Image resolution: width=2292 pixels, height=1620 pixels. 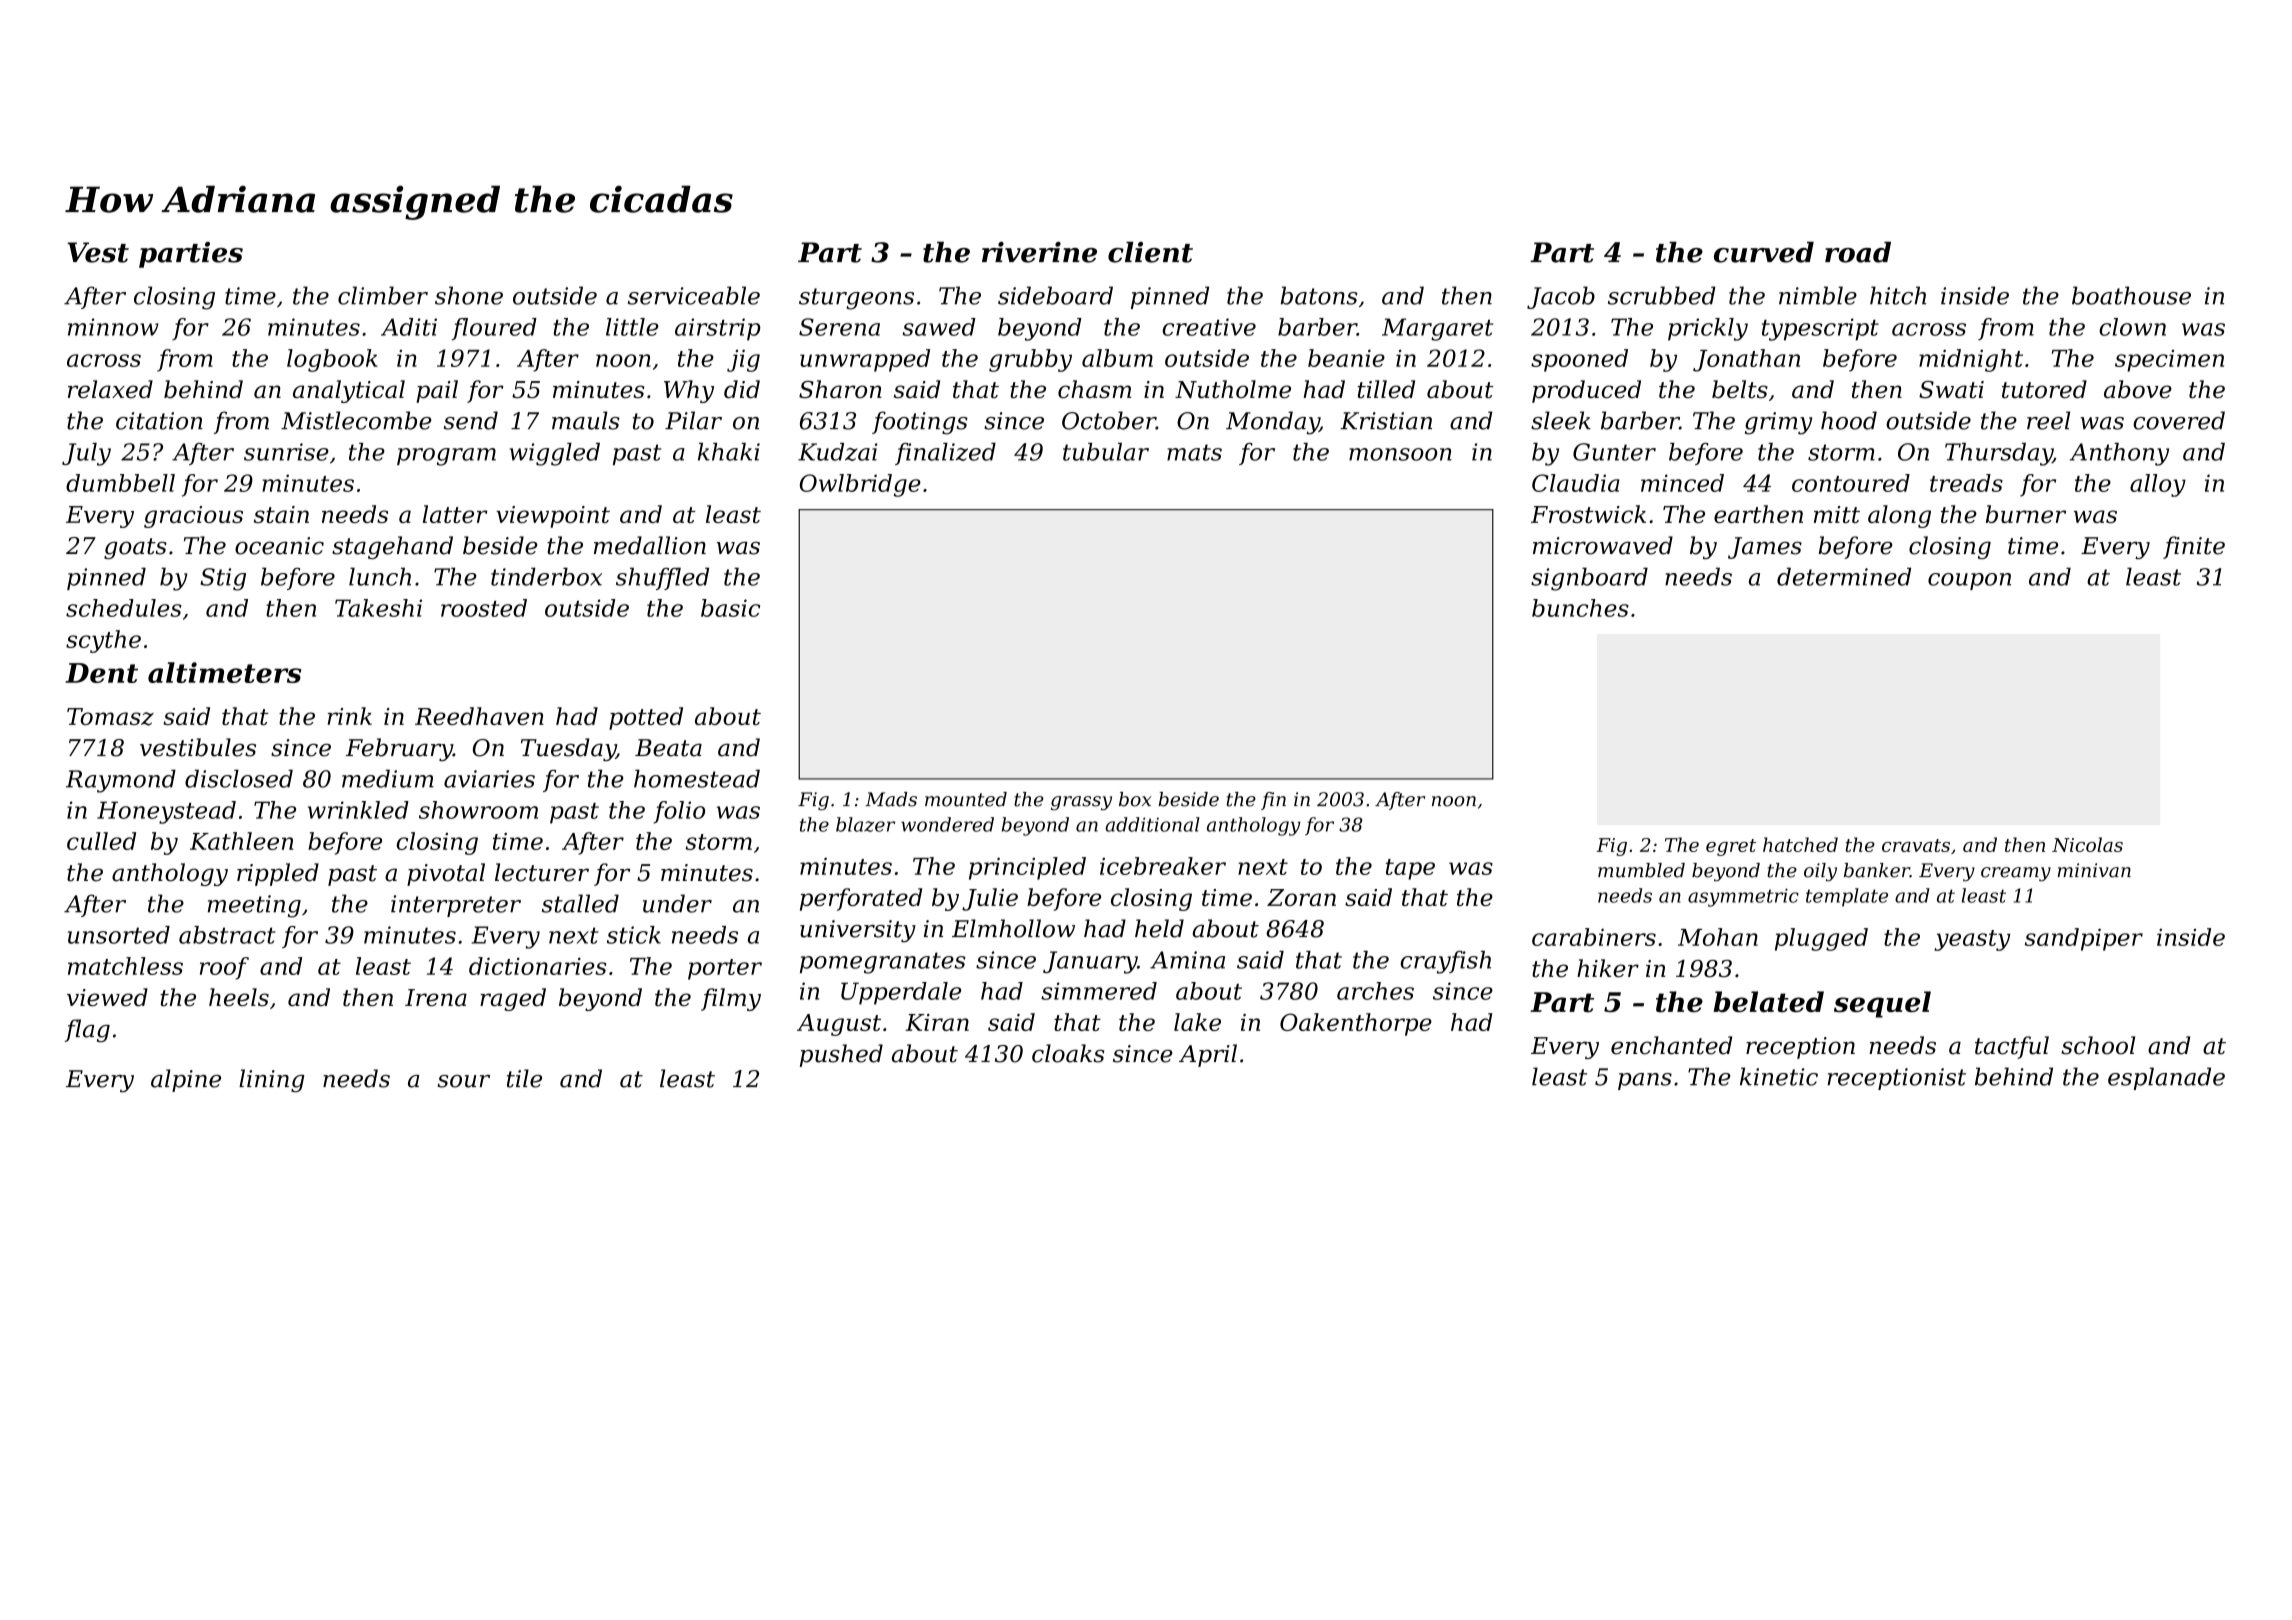 I want to click on interpreter, so click(x=456, y=906).
